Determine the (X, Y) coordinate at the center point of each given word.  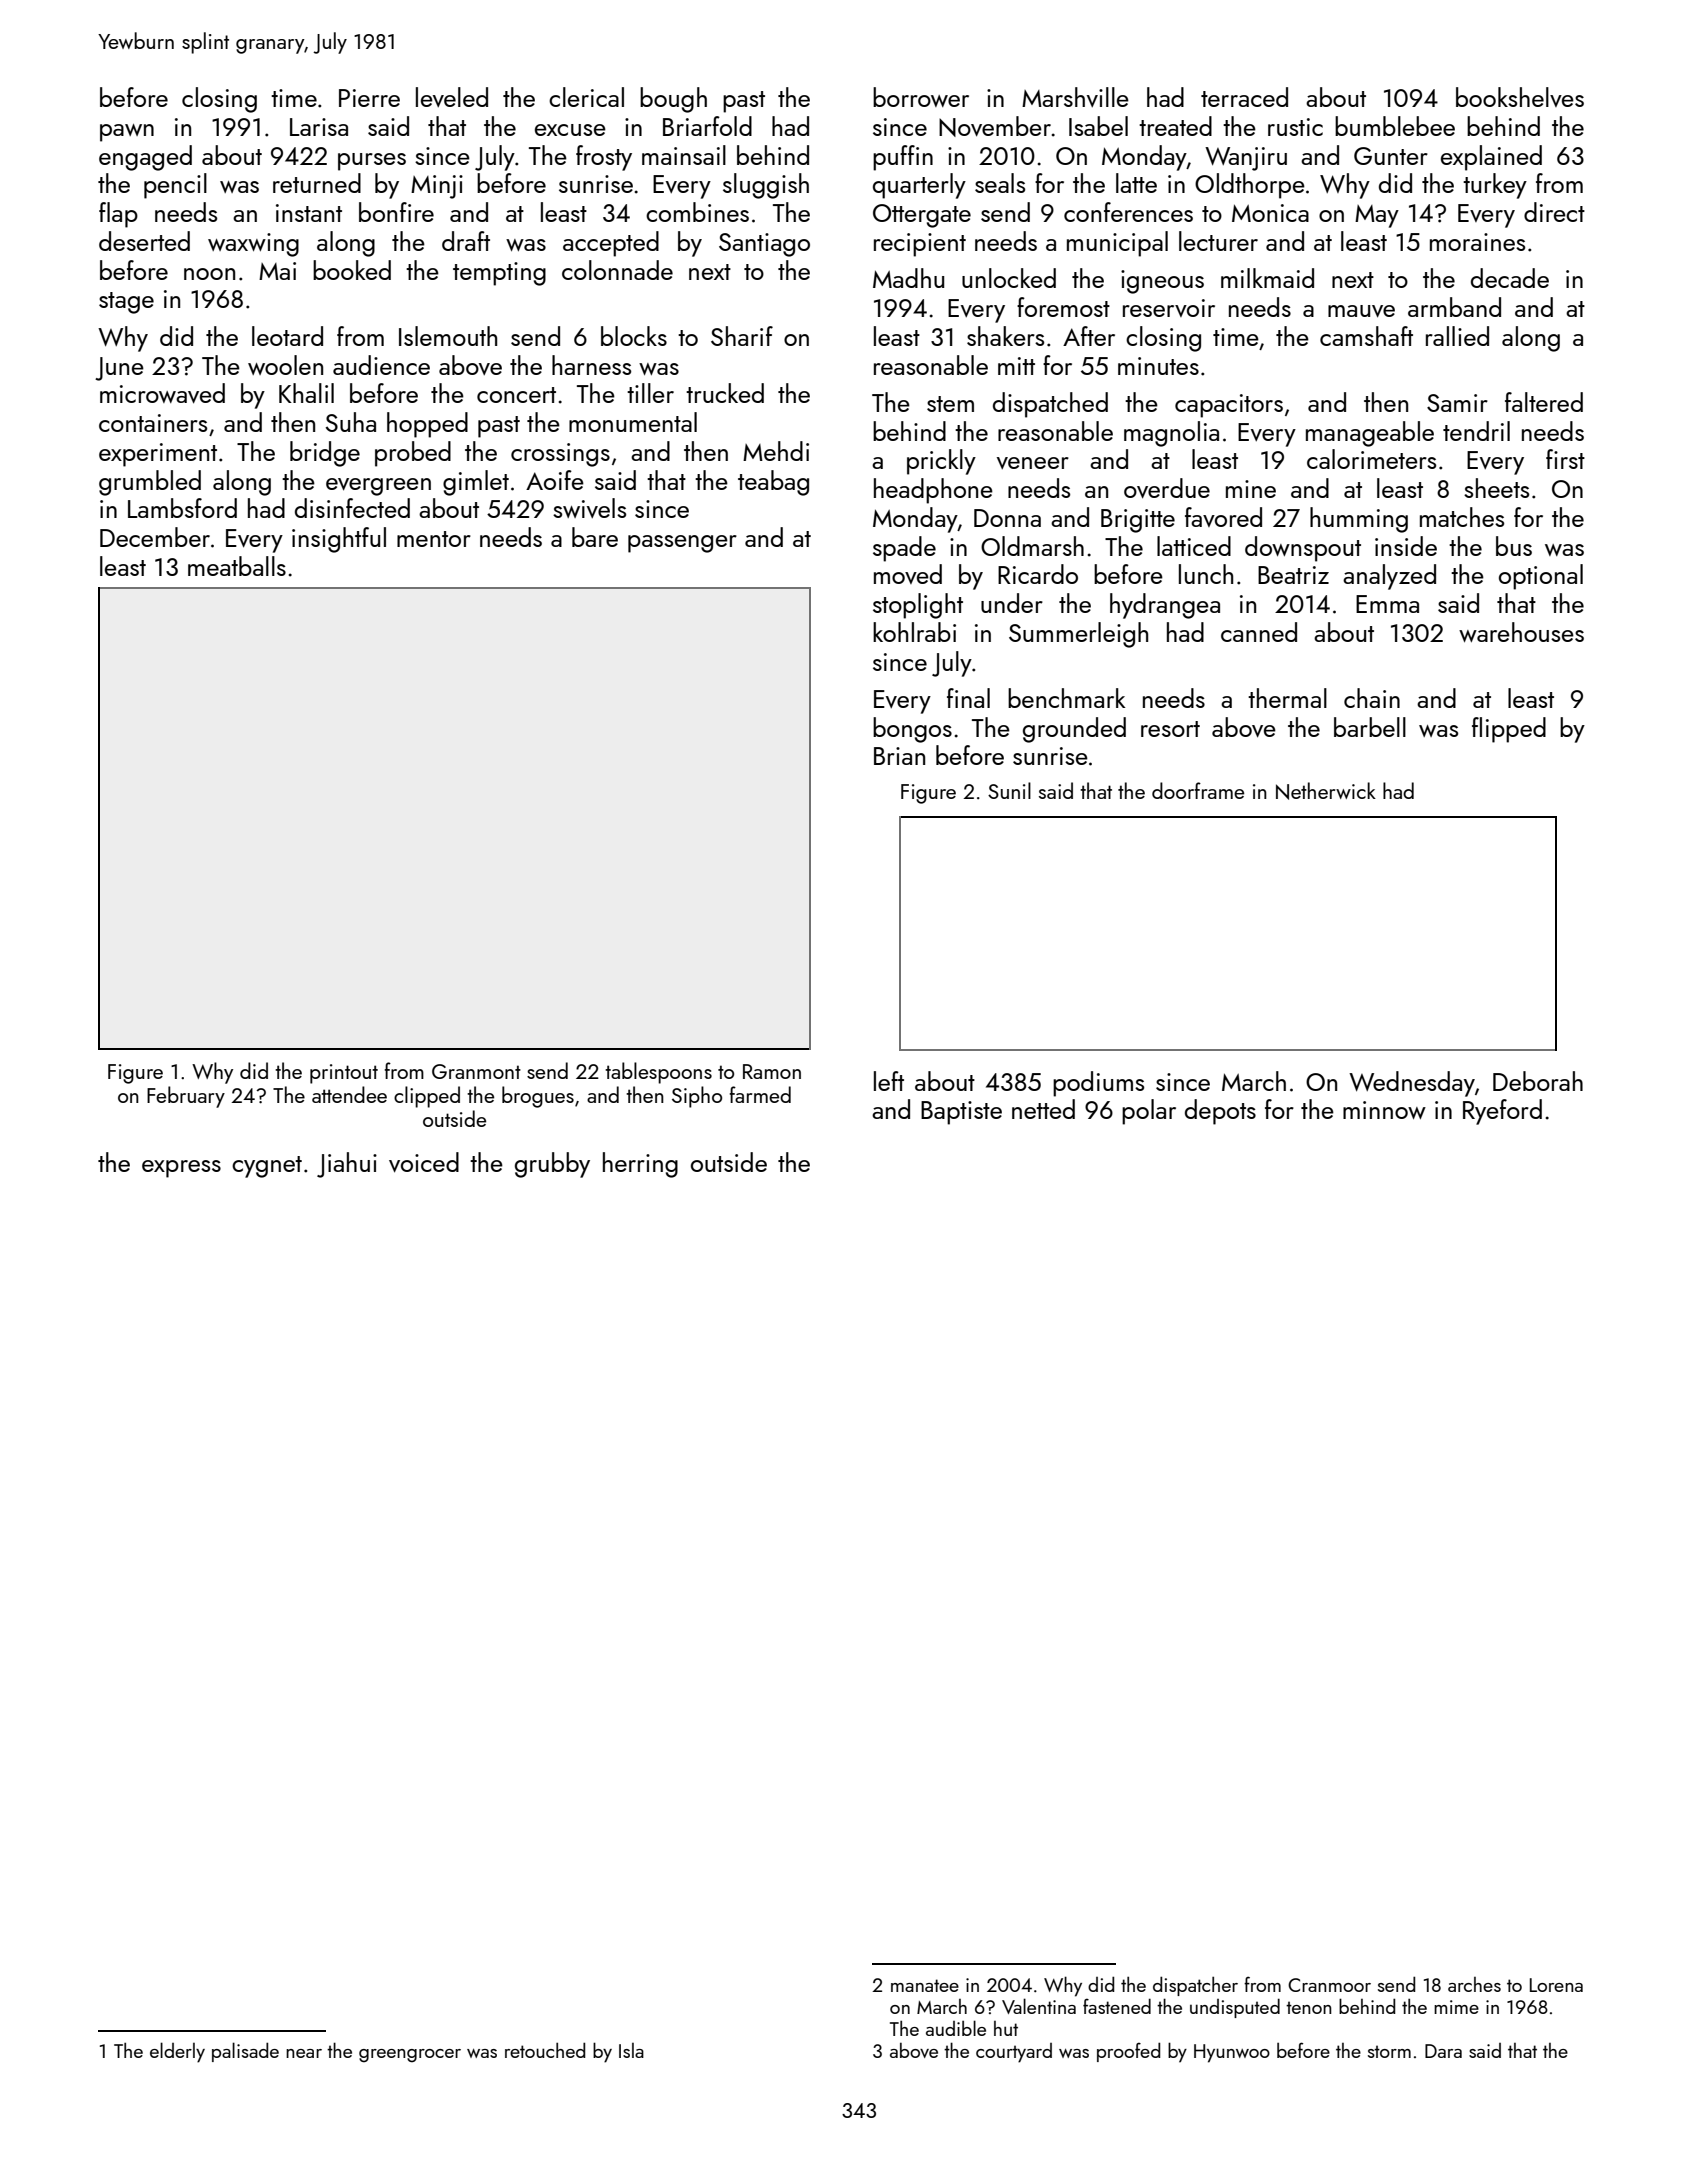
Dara (1443, 2051)
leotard (287, 336)
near (304, 2053)
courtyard (1014, 2053)
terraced (1244, 97)
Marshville (1075, 97)
